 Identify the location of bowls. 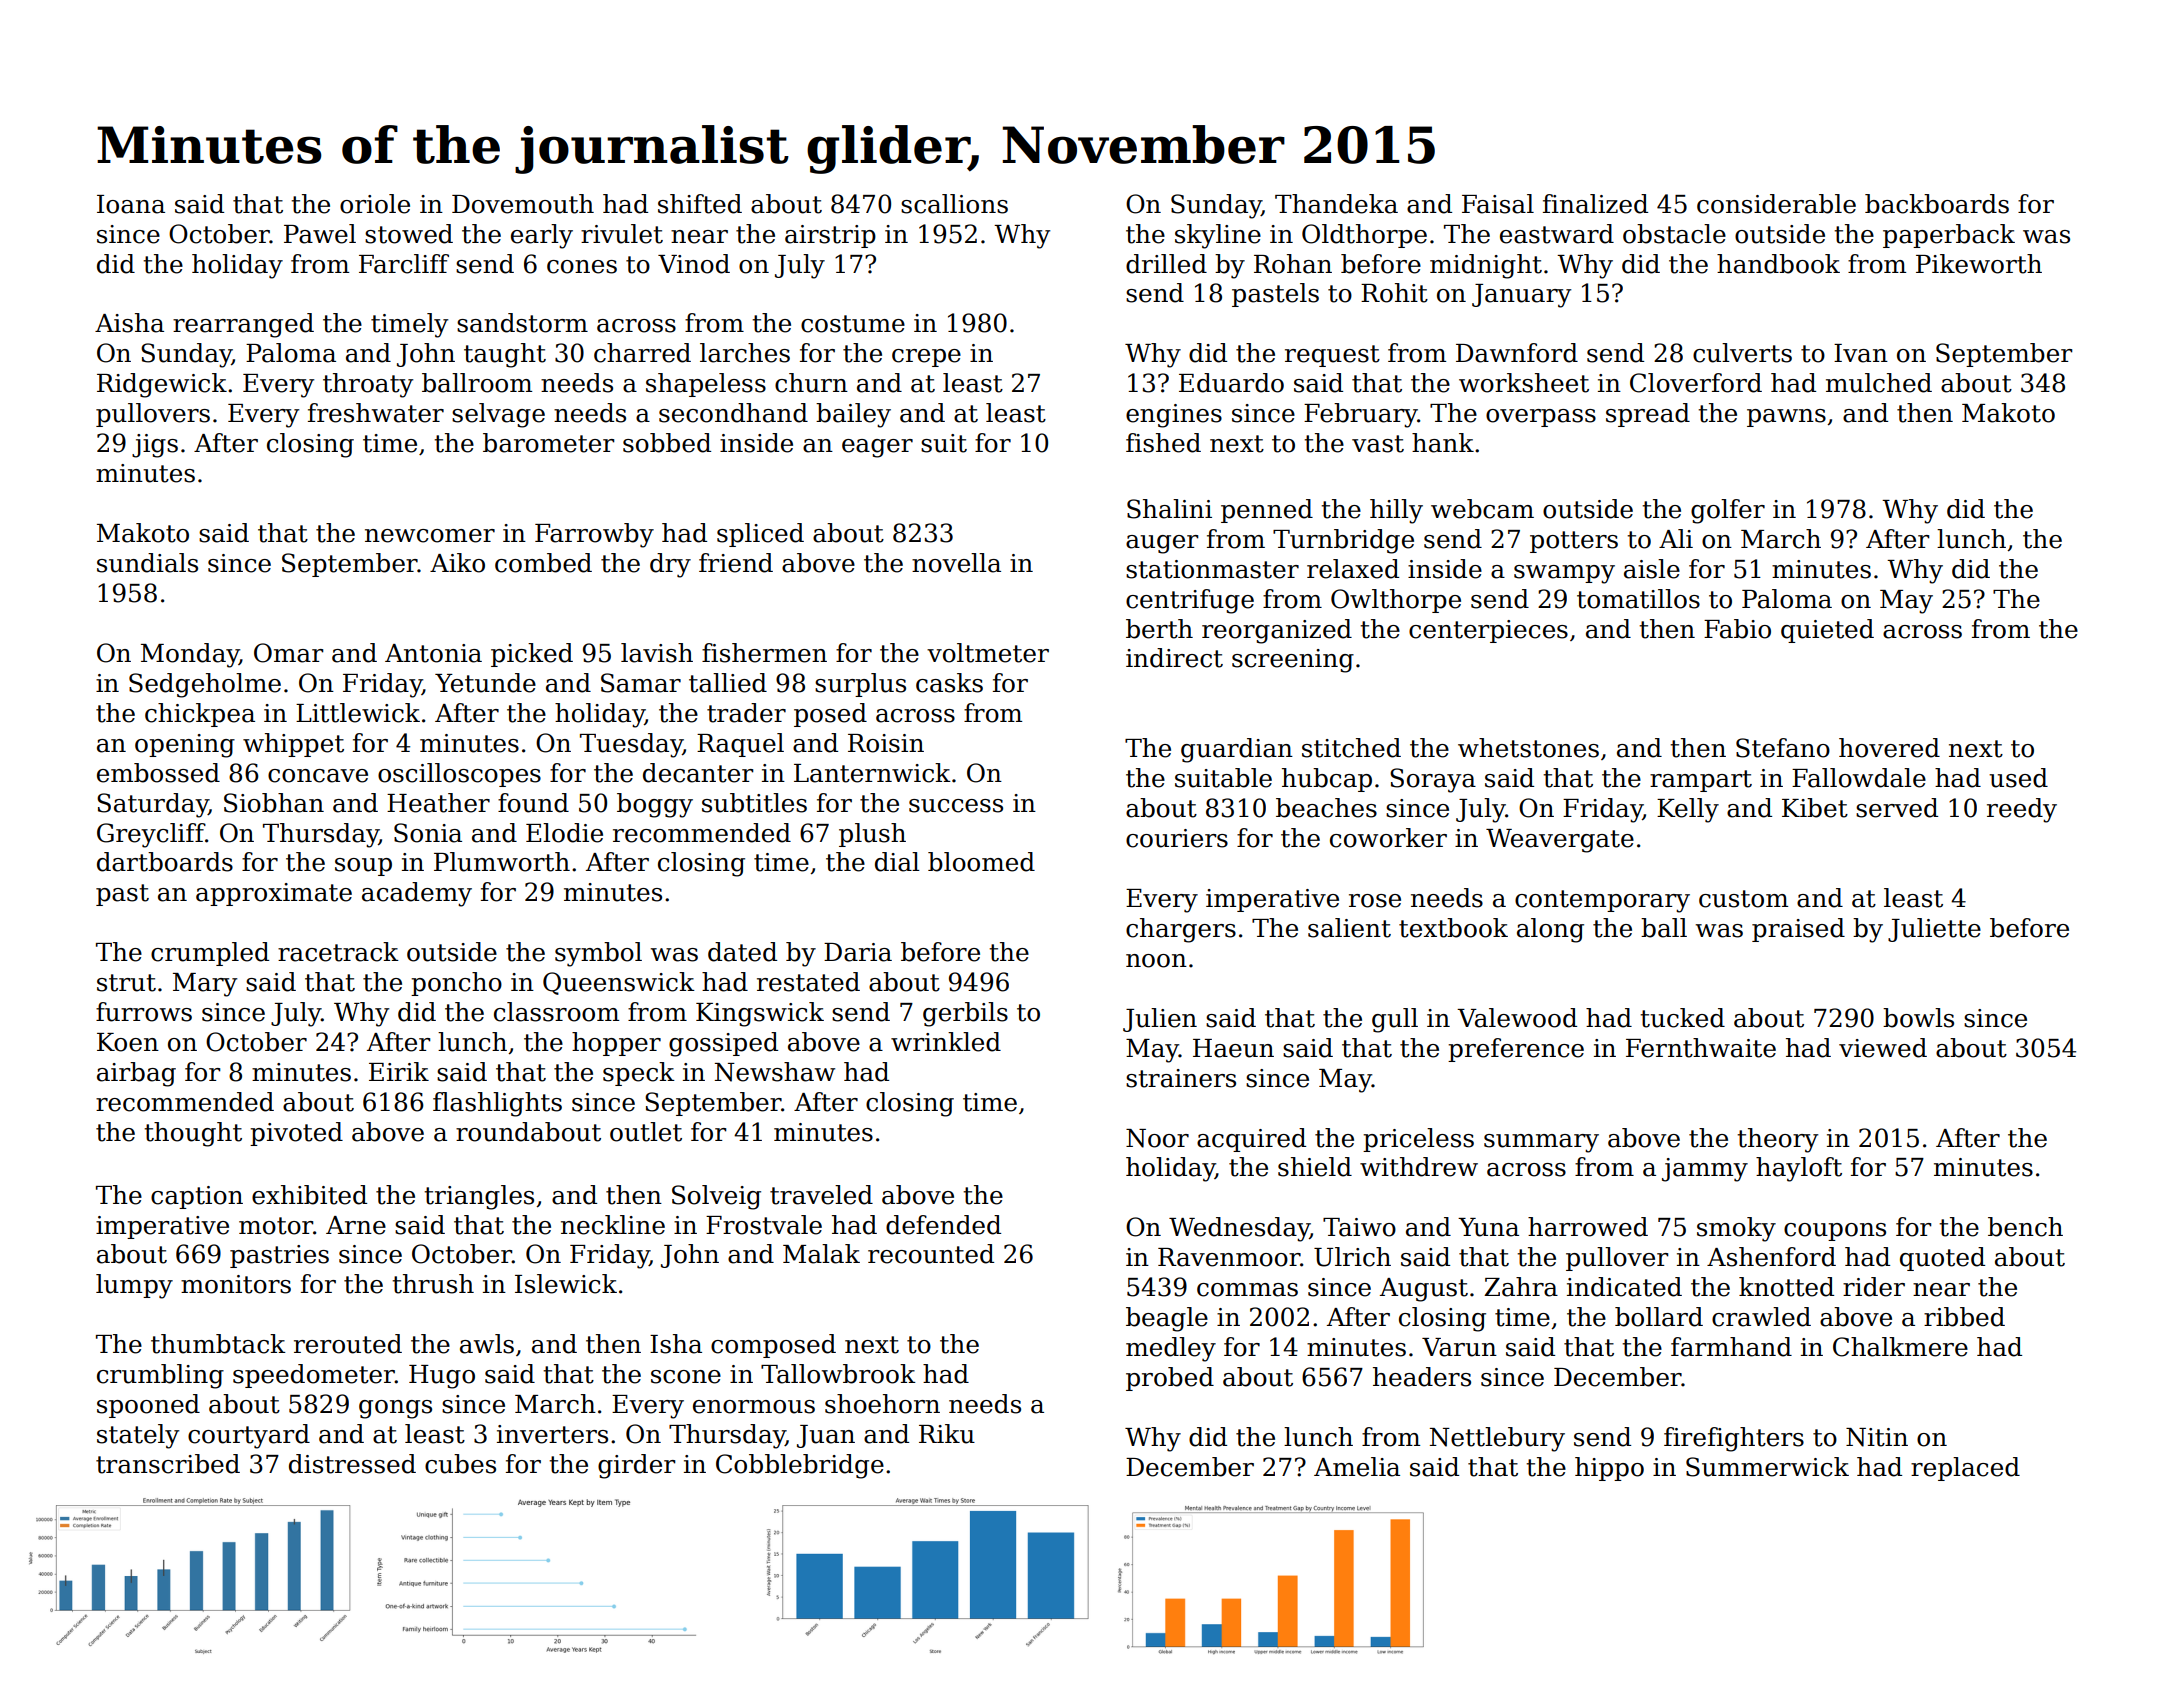
(1918, 1018).
